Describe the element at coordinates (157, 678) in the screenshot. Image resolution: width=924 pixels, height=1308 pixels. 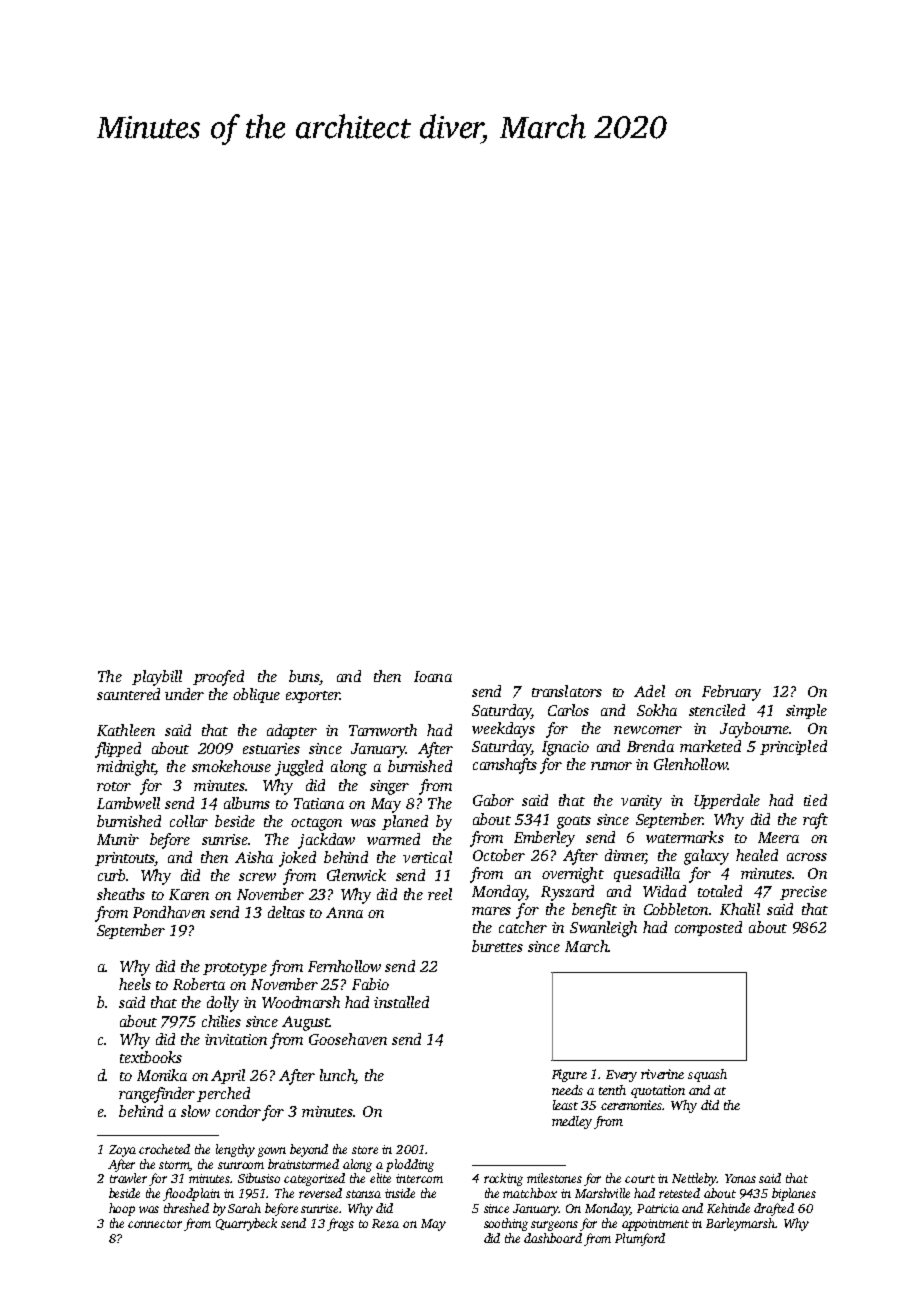
I see `playbill` at that location.
